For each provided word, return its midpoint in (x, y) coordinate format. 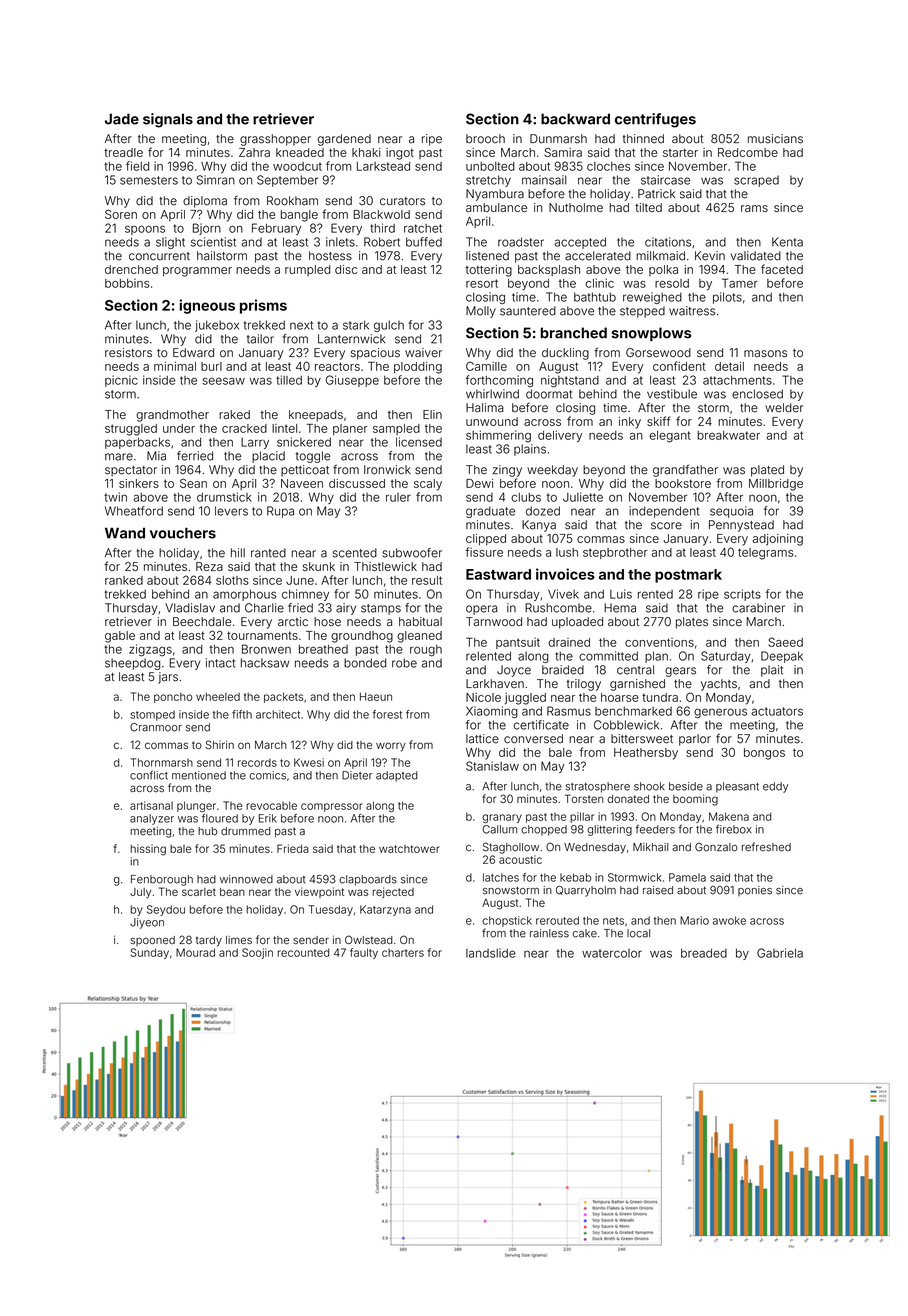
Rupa (280, 512)
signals (168, 120)
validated (756, 256)
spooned (152, 941)
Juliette (583, 497)
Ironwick (387, 470)
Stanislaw (492, 766)
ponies (755, 891)
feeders (655, 829)
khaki (366, 152)
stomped (152, 715)
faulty (364, 953)
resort (482, 283)
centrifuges (655, 120)
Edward (193, 352)
